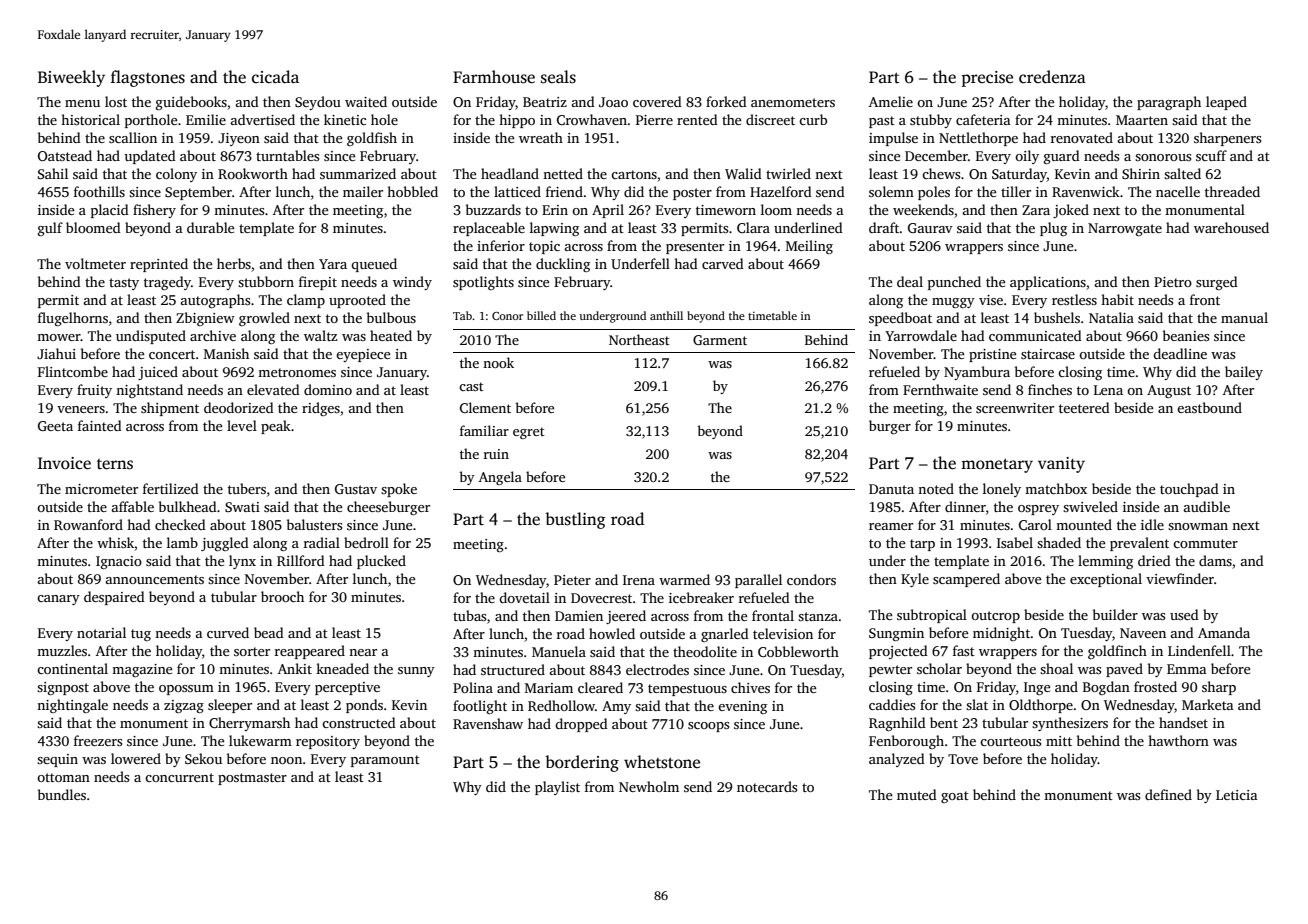 This screenshot has height=924, width=1308. What do you see at coordinates (1244, 317) in the screenshot?
I see `manual` at bounding box center [1244, 317].
